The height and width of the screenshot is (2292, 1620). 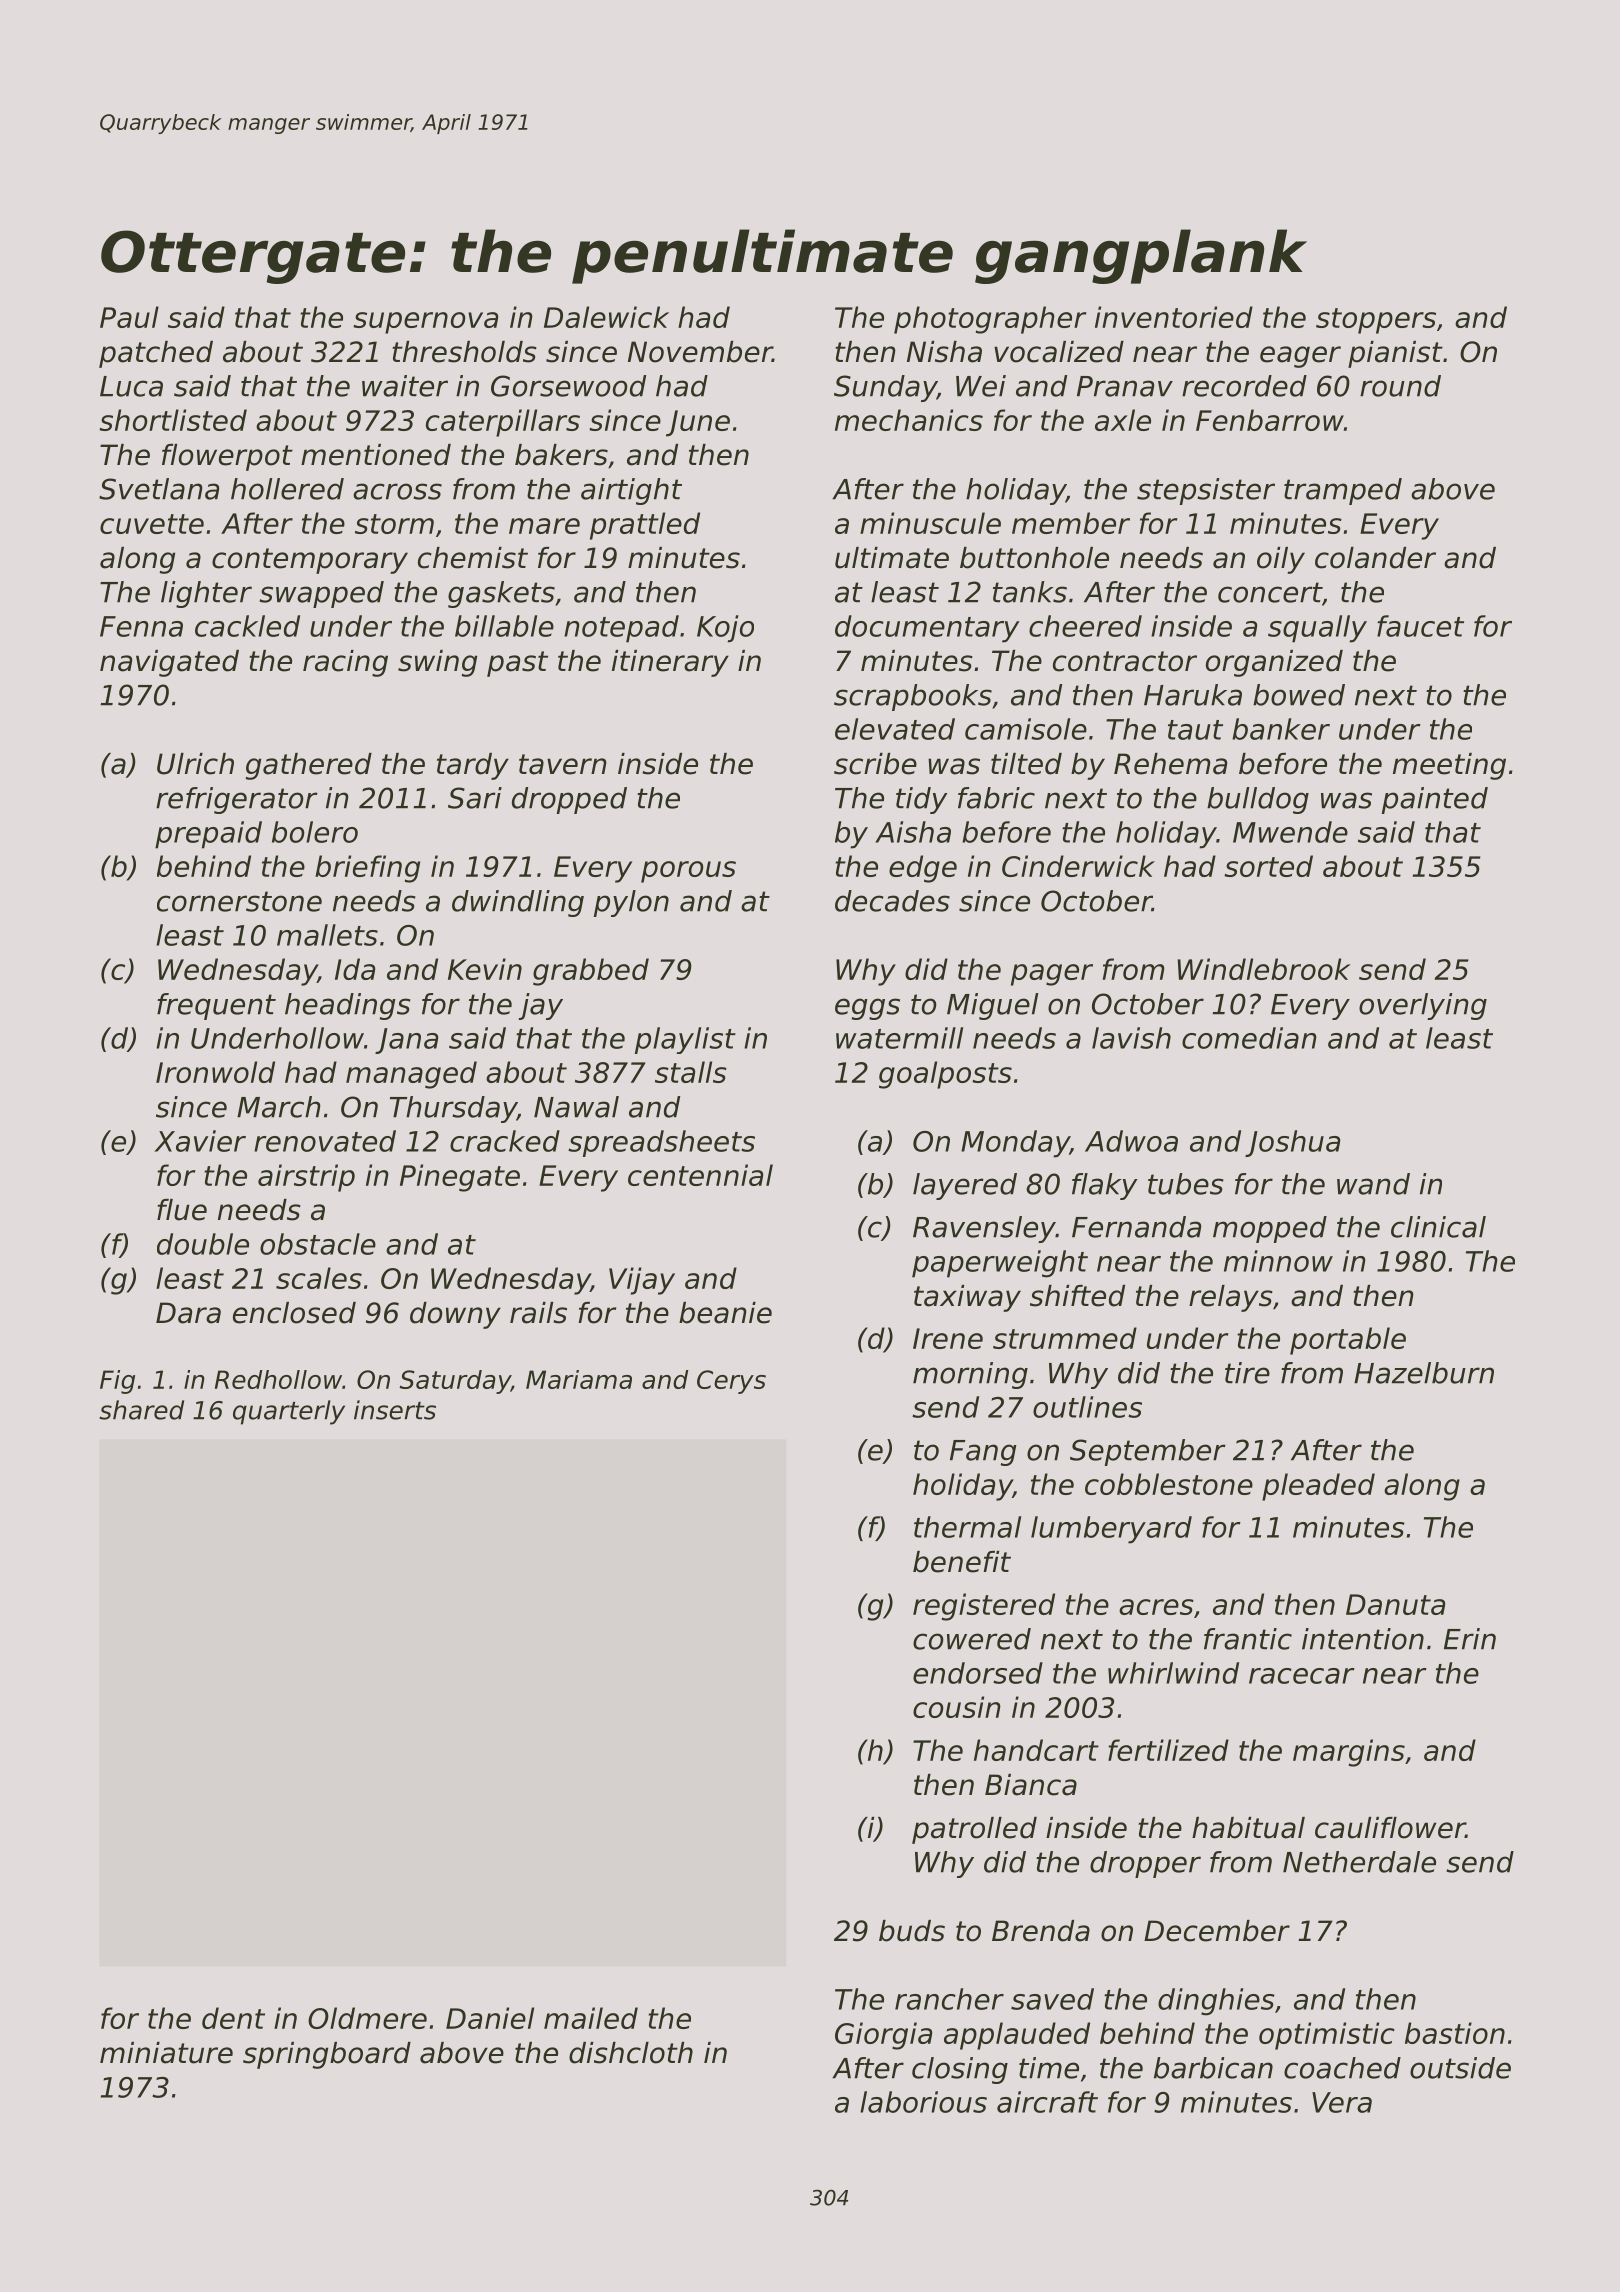 What do you see at coordinates (152, 524) in the screenshot?
I see `cuvette` at bounding box center [152, 524].
